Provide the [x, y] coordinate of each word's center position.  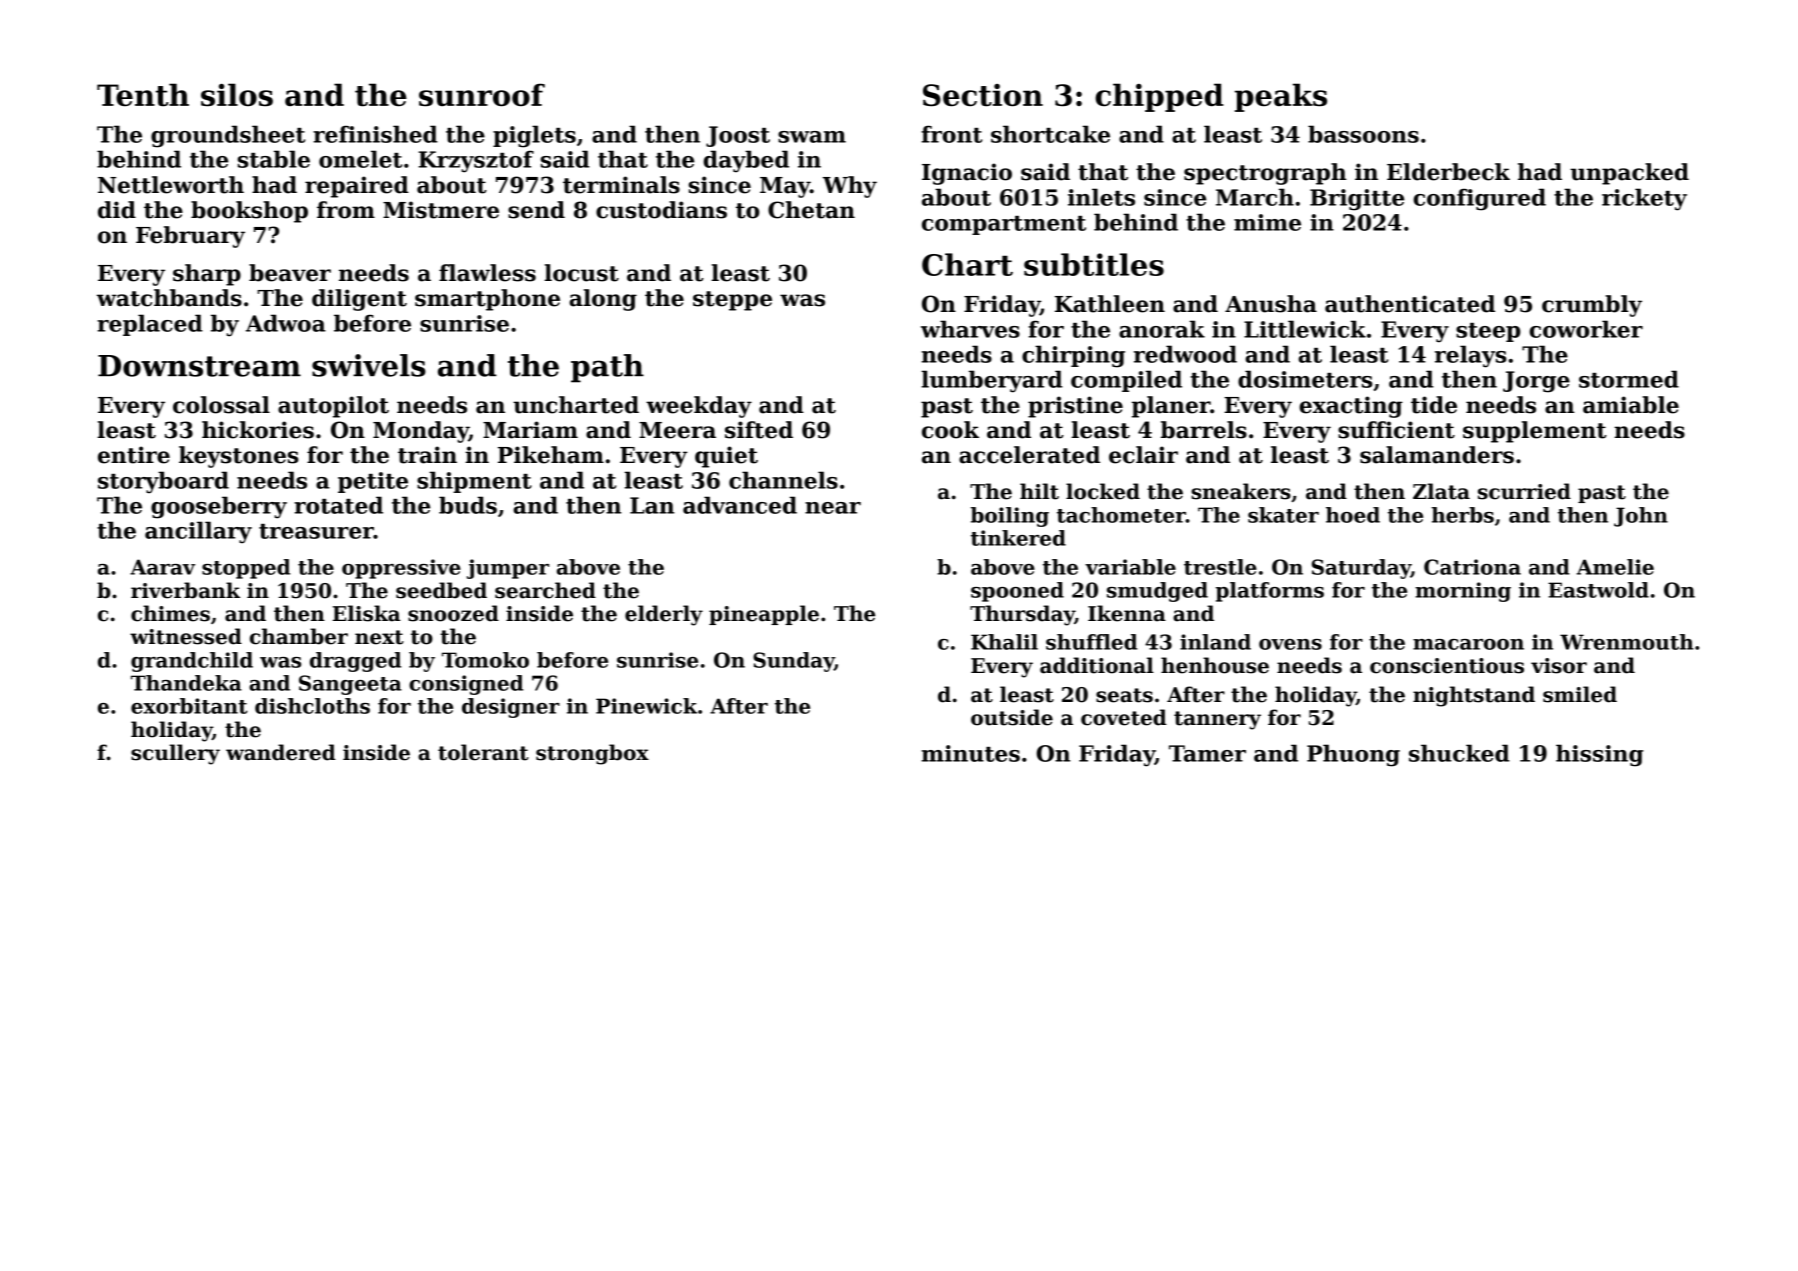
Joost [738, 136]
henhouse [1215, 665]
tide [1434, 405]
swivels [369, 365]
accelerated [1029, 455]
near [833, 508]
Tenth [143, 94]
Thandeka [186, 683]
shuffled [1091, 642]
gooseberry [219, 507]
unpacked [1629, 174]
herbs [1463, 515]
